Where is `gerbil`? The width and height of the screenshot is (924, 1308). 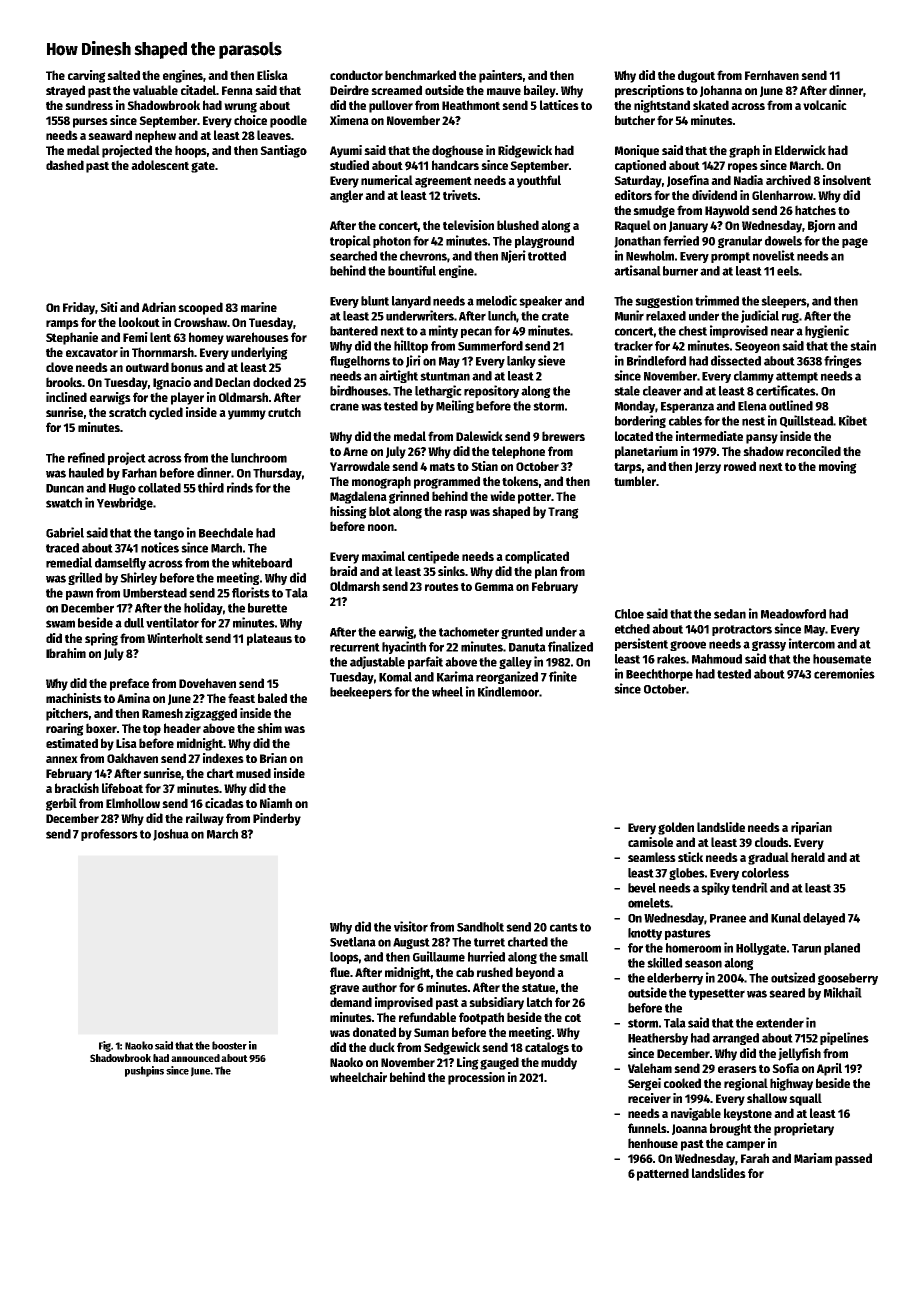
gerbil is located at coordinates (61, 804).
